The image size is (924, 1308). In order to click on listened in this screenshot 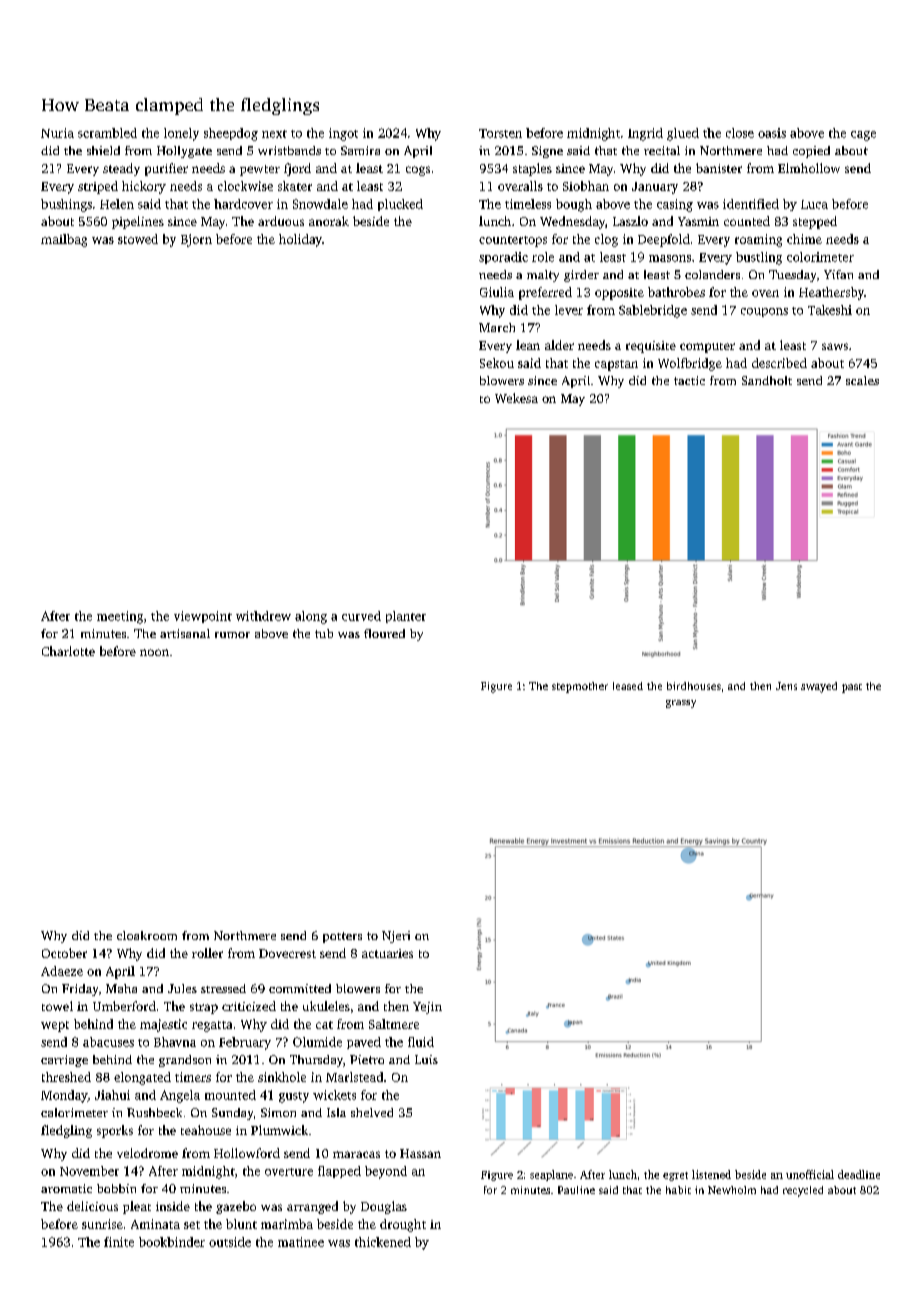, I will do `click(711, 1174)`.
